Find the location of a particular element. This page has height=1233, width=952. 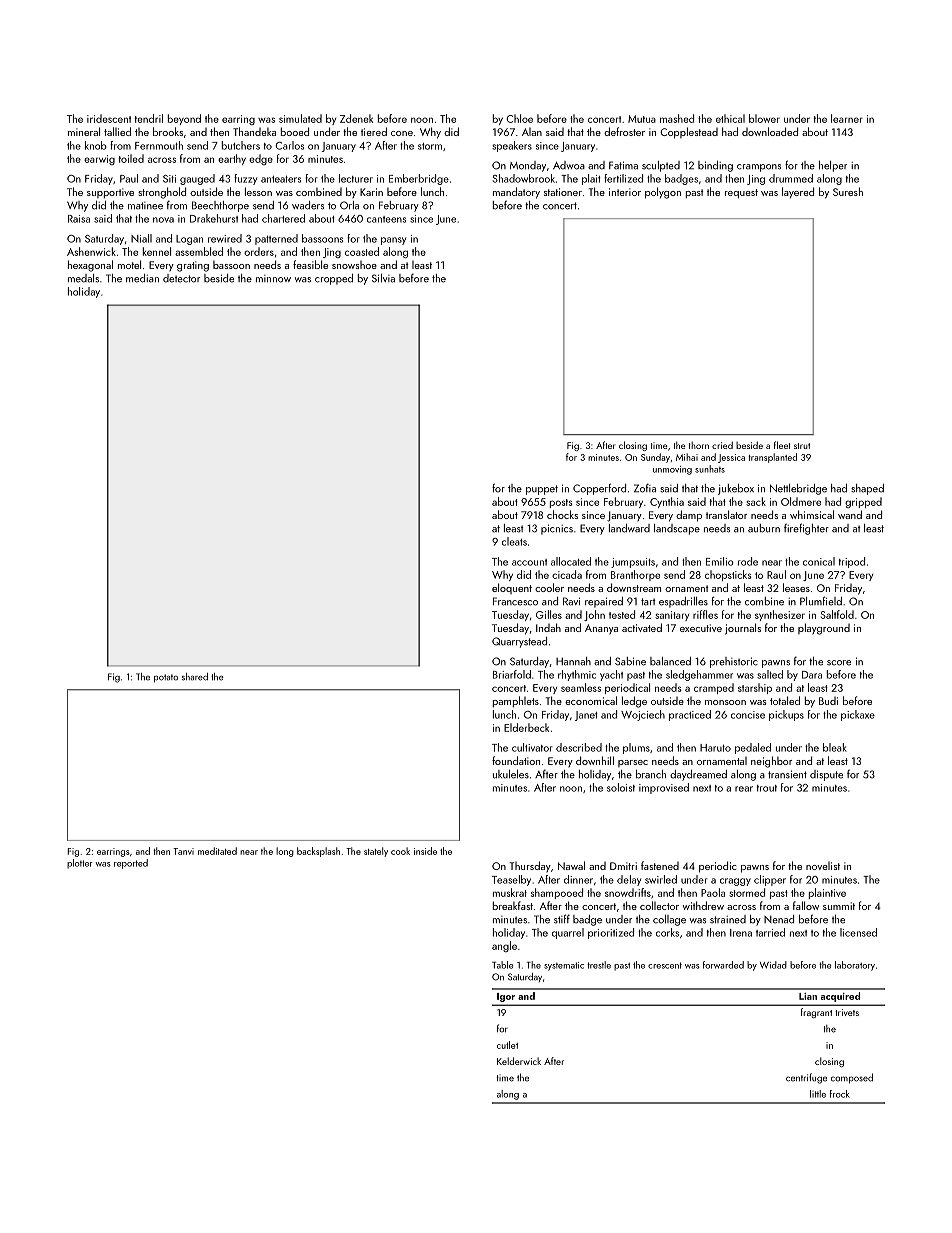

stationer is located at coordinates (563, 192).
